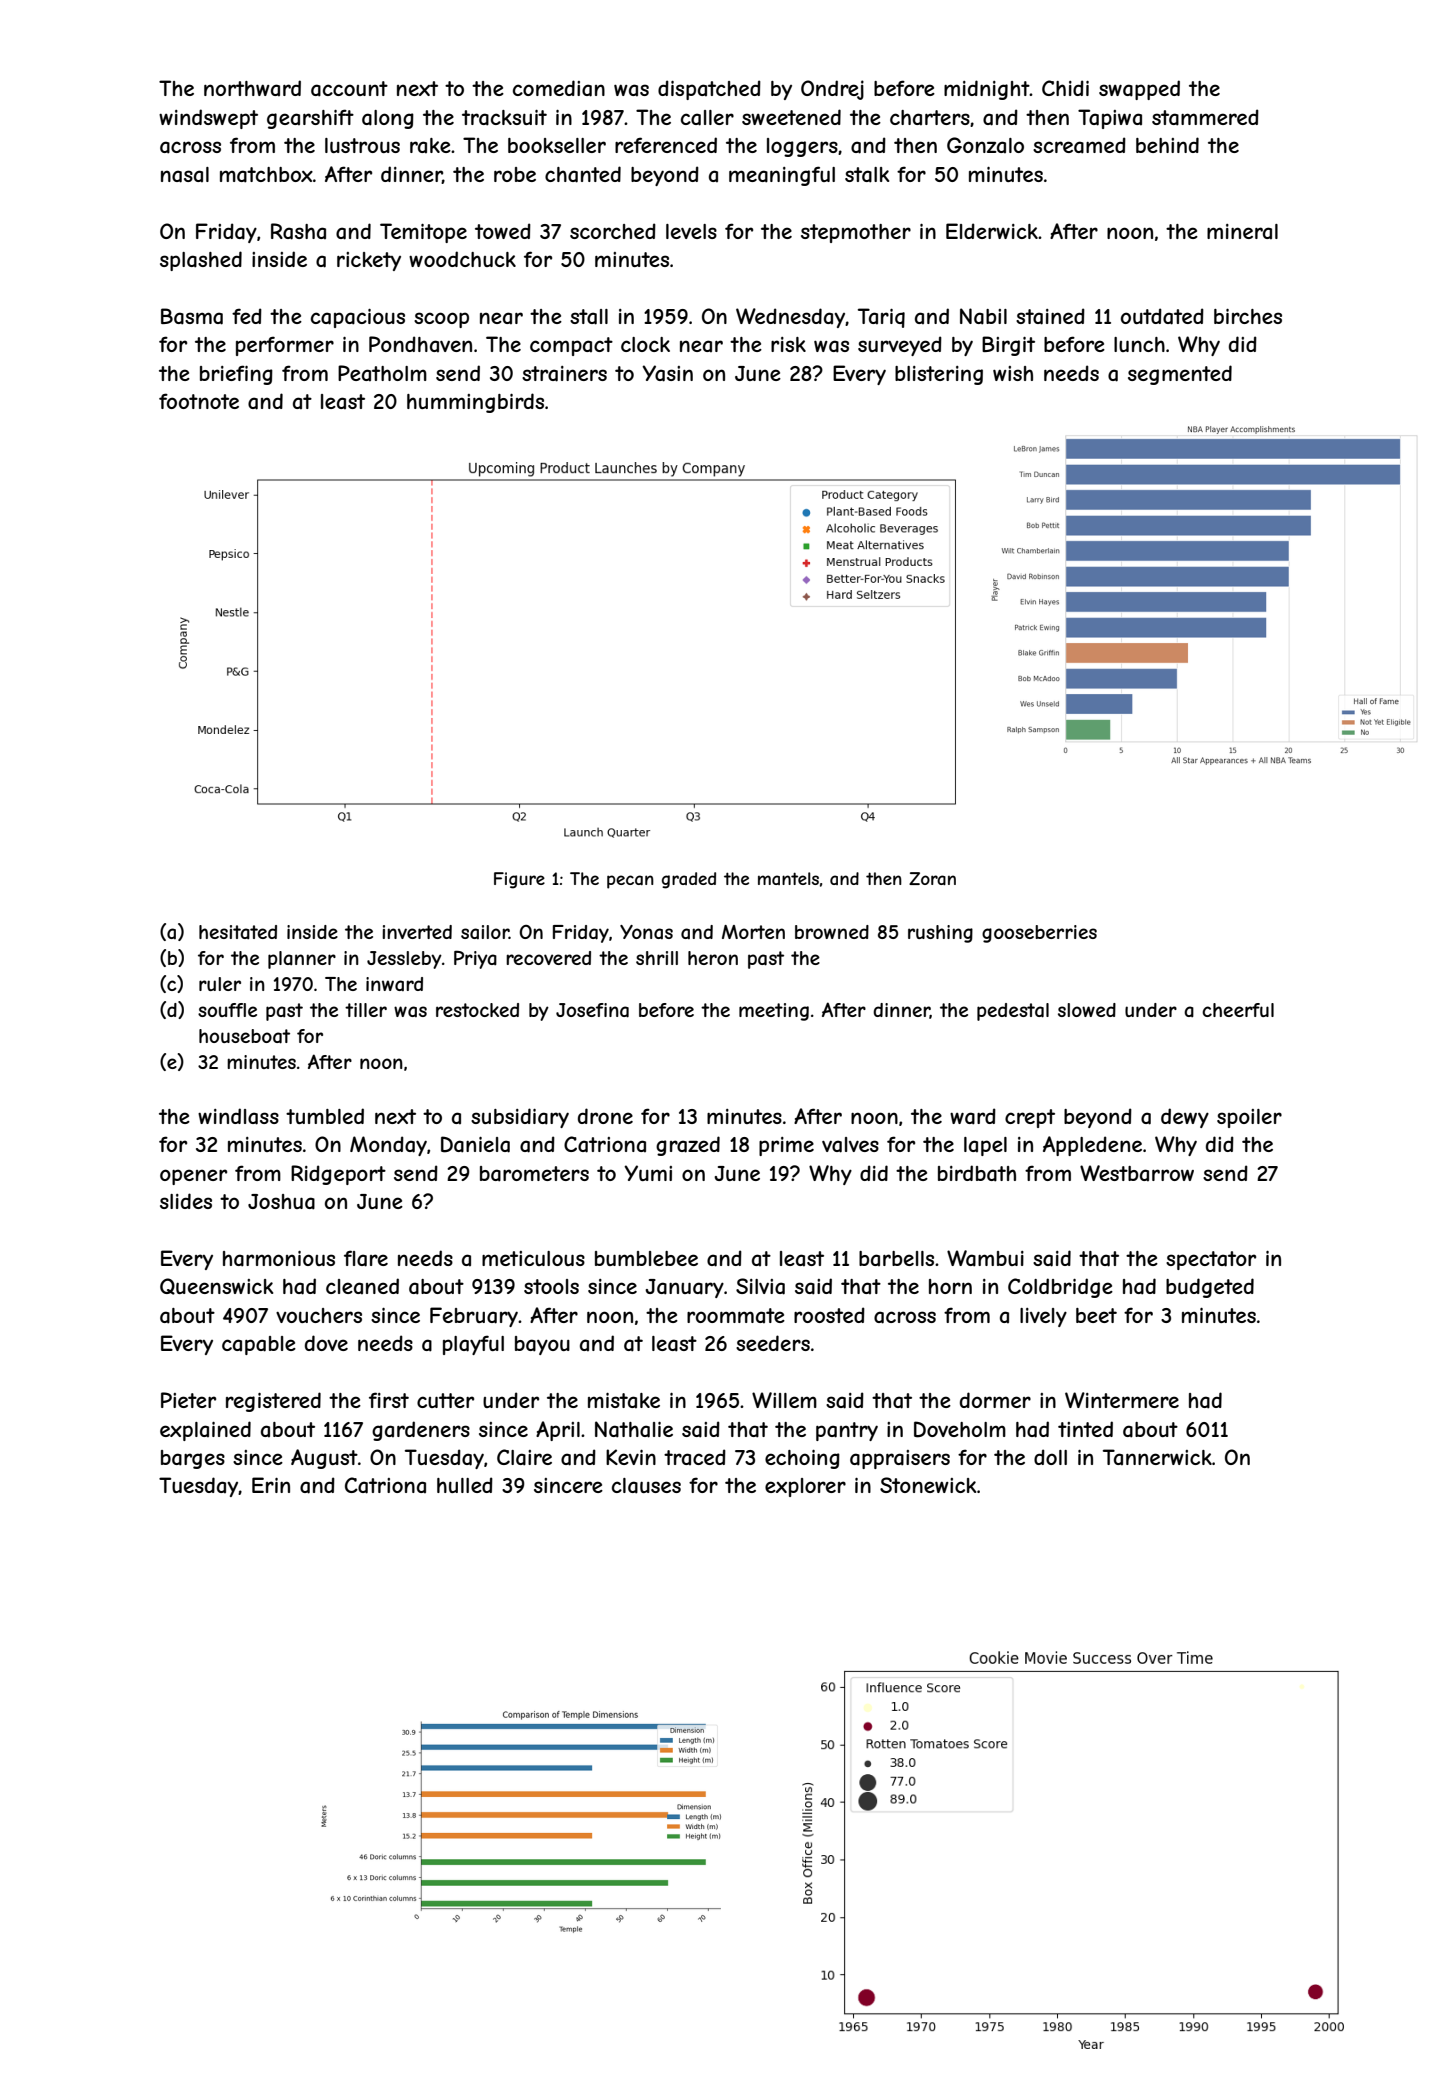  What do you see at coordinates (709, 90) in the page?
I see `dispatched` at bounding box center [709, 90].
